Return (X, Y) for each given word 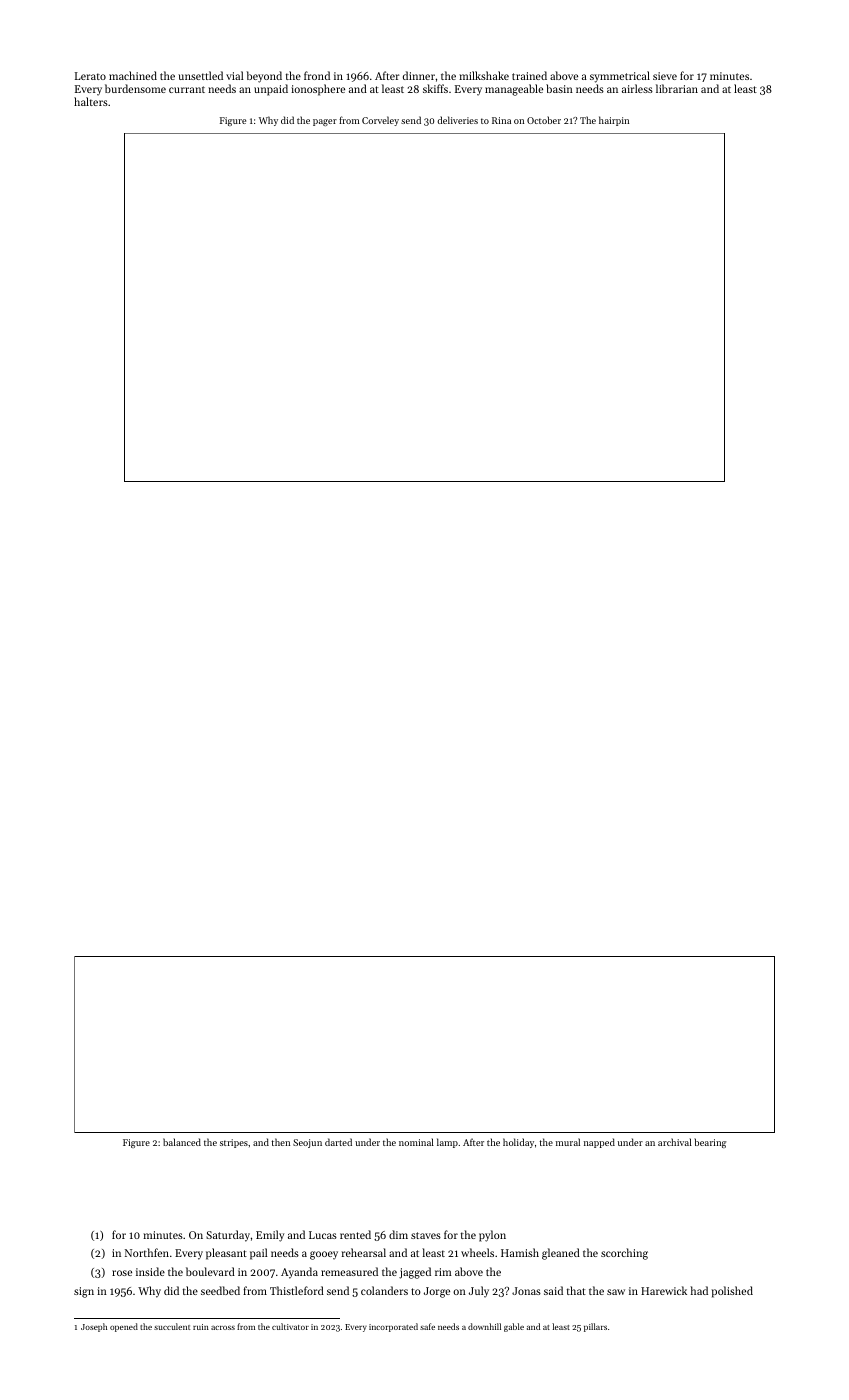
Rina (501, 120)
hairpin (614, 121)
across (223, 1328)
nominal (416, 1142)
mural (568, 1142)
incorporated (393, 1327)
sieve (665, 76)
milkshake (484, 75)
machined (133, 75)
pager (325, 122)
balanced (182, 1142)
